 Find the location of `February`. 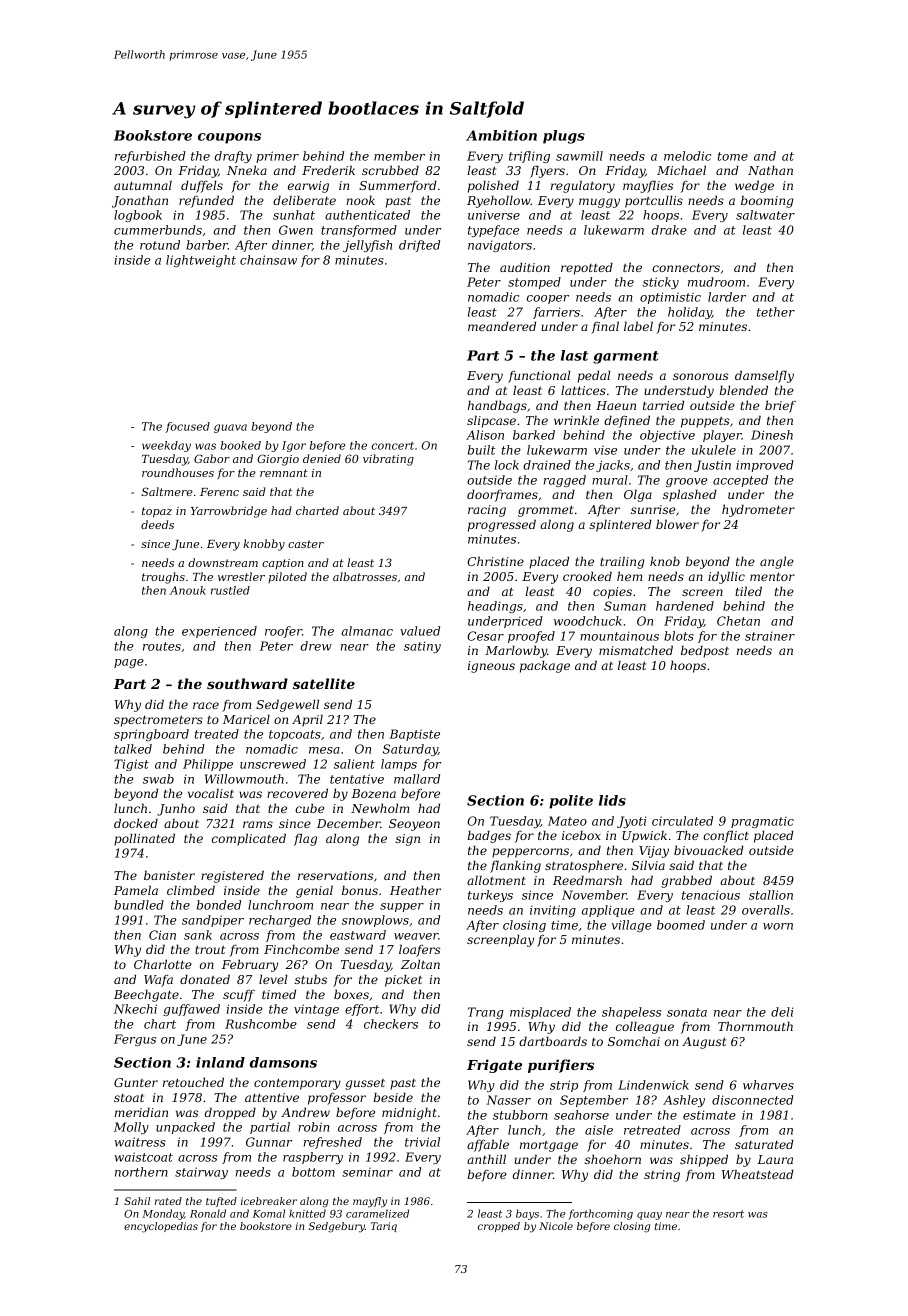

February is located at coordinates (250, 965).
